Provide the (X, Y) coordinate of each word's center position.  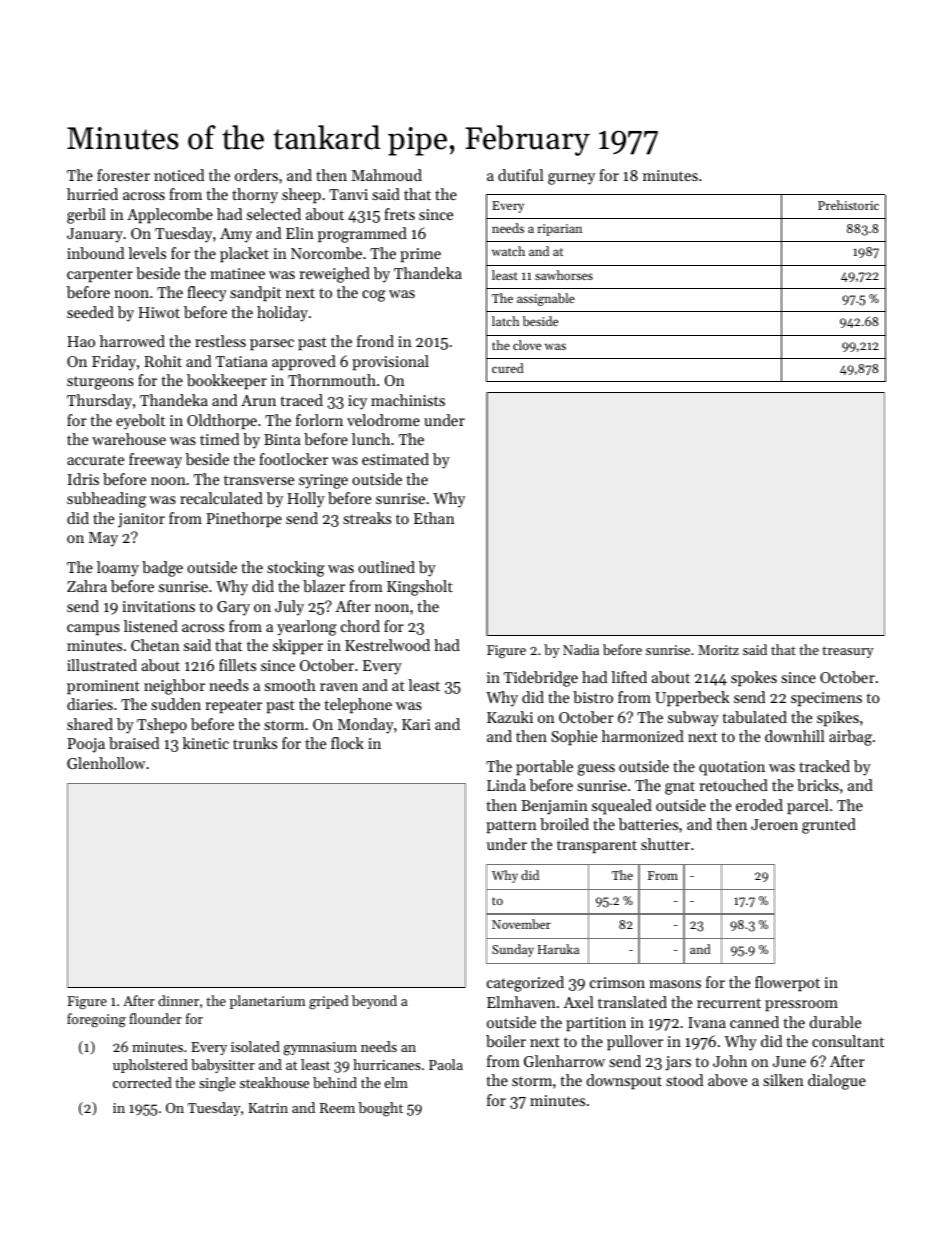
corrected (142, 1082)
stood (684, 1080)
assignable (546, 299)
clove (527, 345)
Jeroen (774, 824)
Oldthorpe (222, 421)
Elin (300, 233)
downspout (624, 1081)
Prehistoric (848, 205)
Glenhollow (106, 763)
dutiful (521, 175)
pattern (511, 826)
